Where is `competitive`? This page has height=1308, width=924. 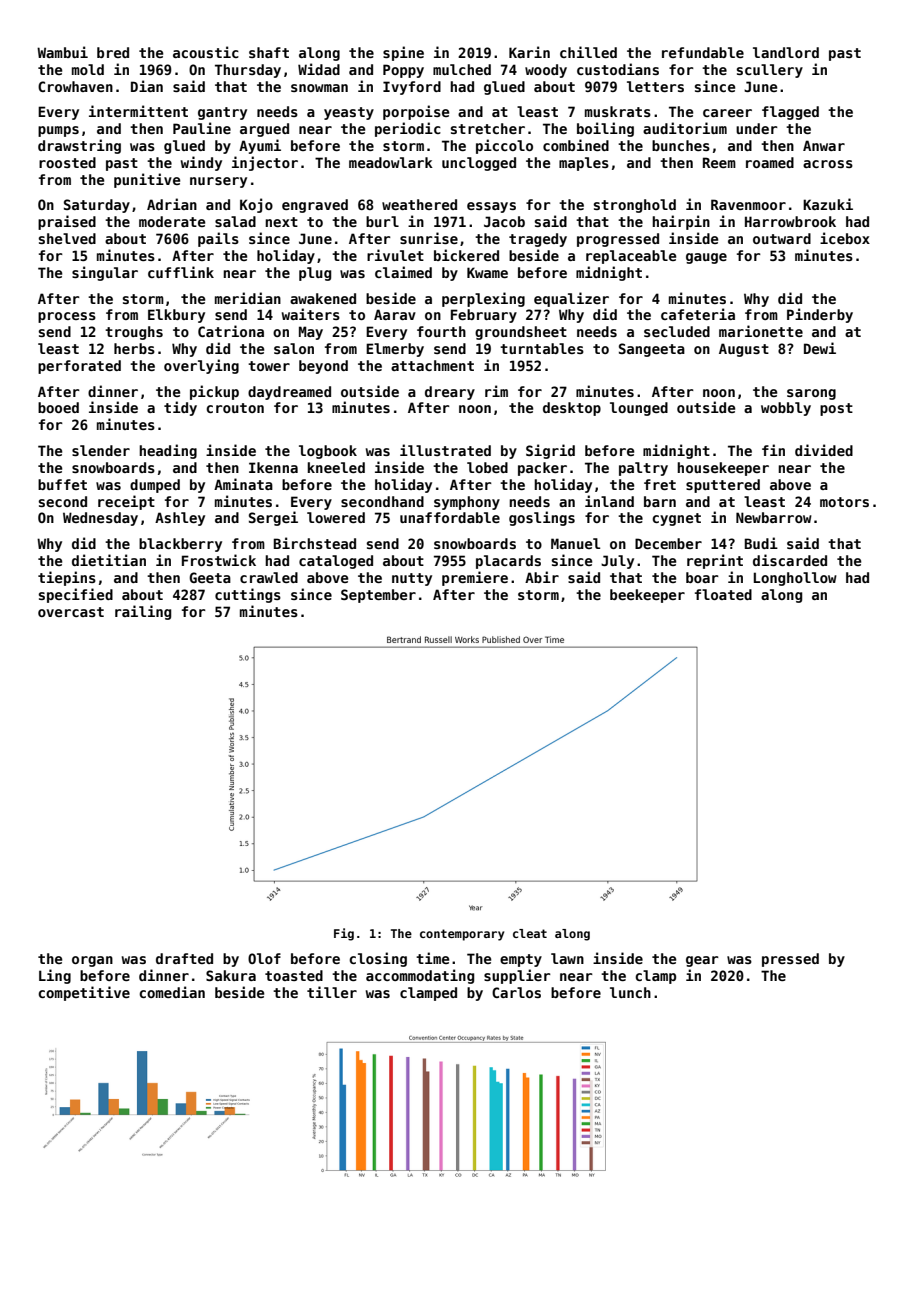 competitive is located at coordinates (84, 993).
